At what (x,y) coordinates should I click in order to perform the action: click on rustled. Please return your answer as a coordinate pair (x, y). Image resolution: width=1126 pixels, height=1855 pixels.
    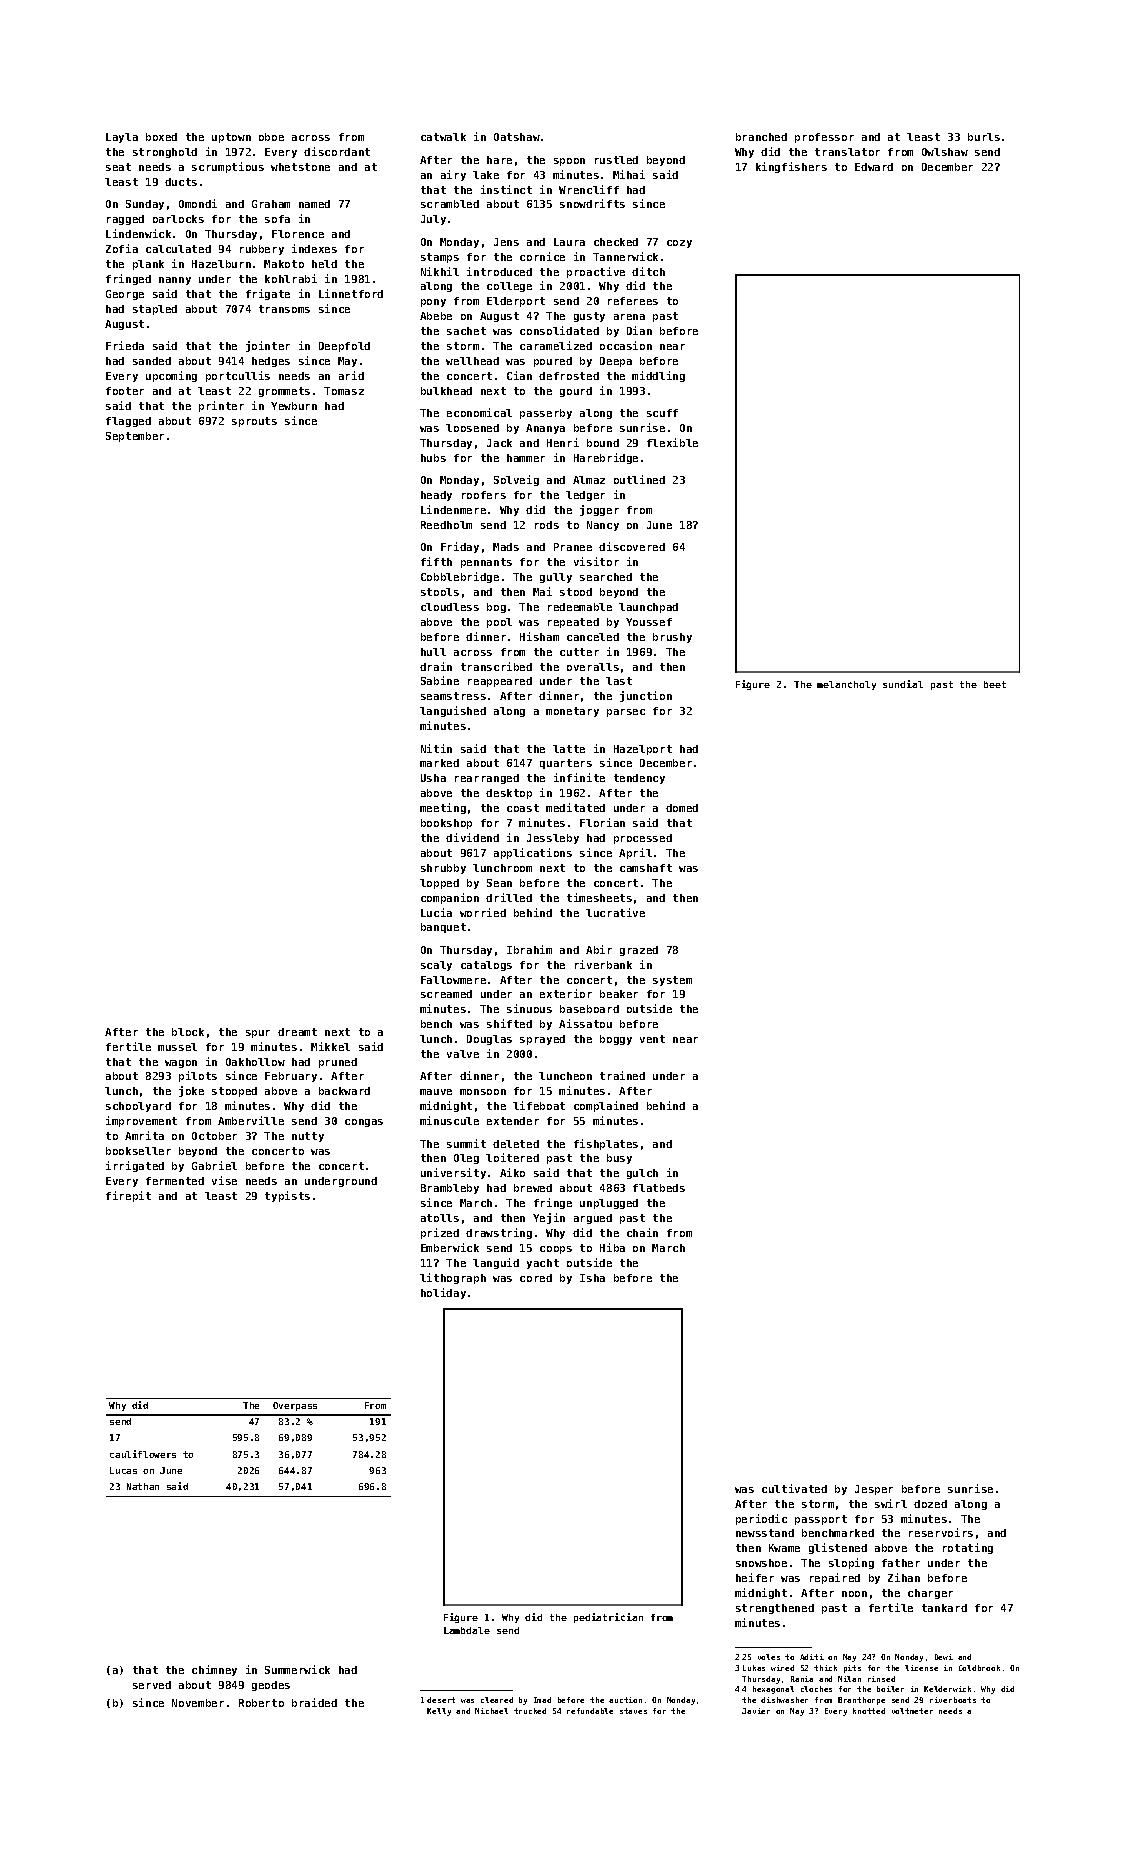
    Looking at the image, I should click on (616, 160).
